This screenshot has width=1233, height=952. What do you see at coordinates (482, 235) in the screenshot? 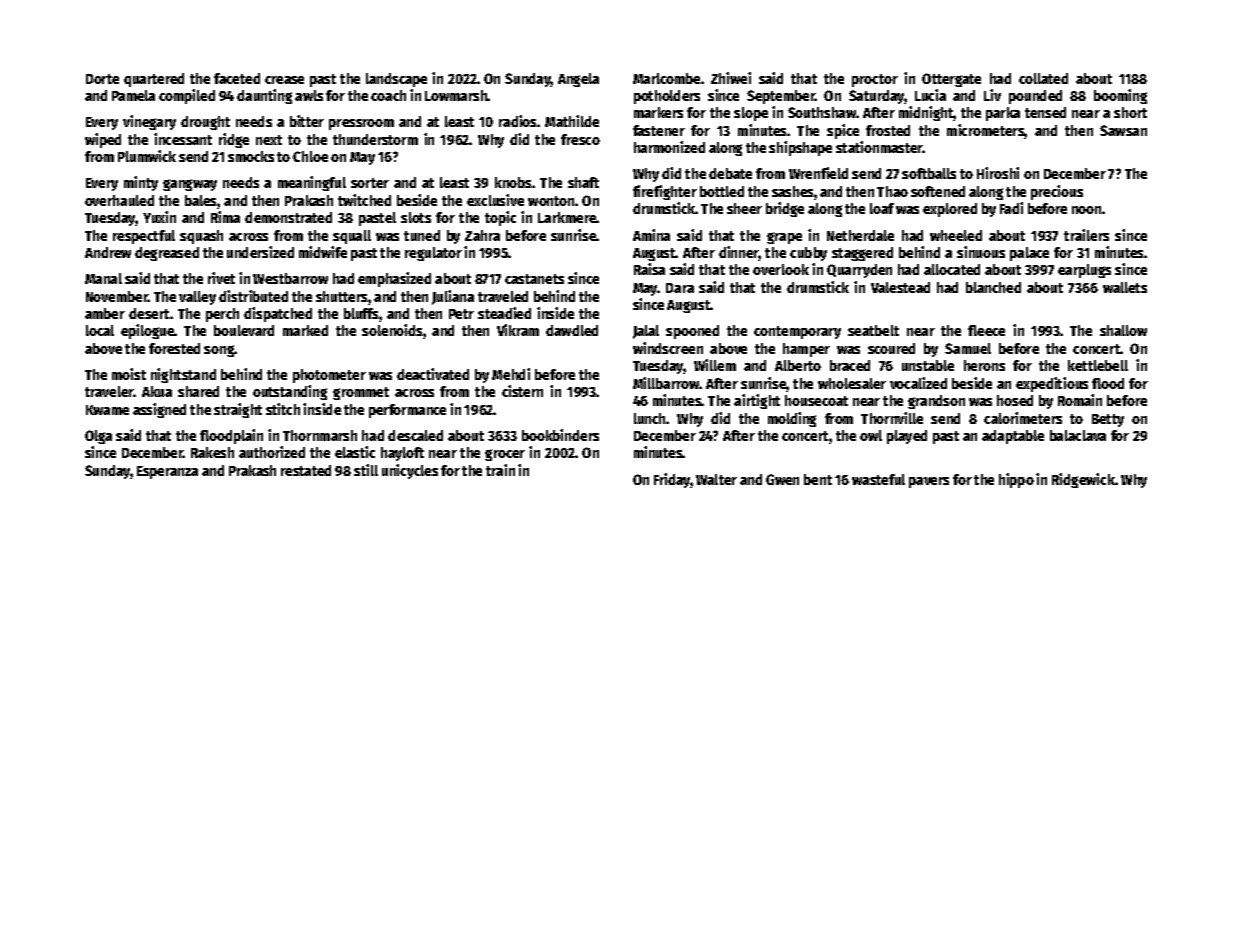
I see `Zahra` at bounding box center [482, 235].
